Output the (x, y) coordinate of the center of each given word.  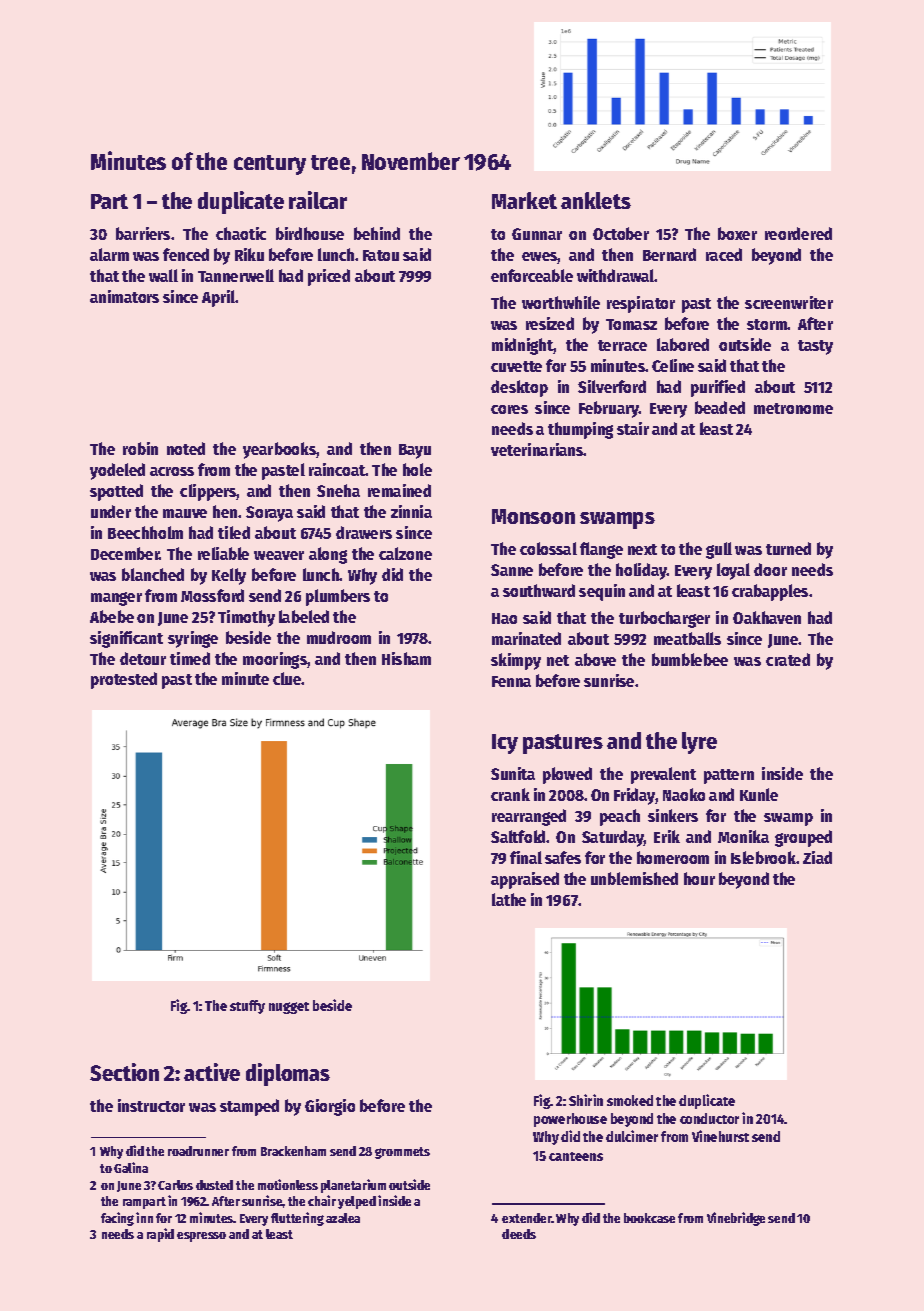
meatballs (687, 638)
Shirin (586, 1100)
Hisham (406, 658)
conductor (709, 1118)
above (595, 659)
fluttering (297, 1219)
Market (524, 200)
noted (186, 448)
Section (124, 1072)
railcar (318, 200)
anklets (596, 200)
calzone (405, 553)
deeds (519, 1234)
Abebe (112, 616)
